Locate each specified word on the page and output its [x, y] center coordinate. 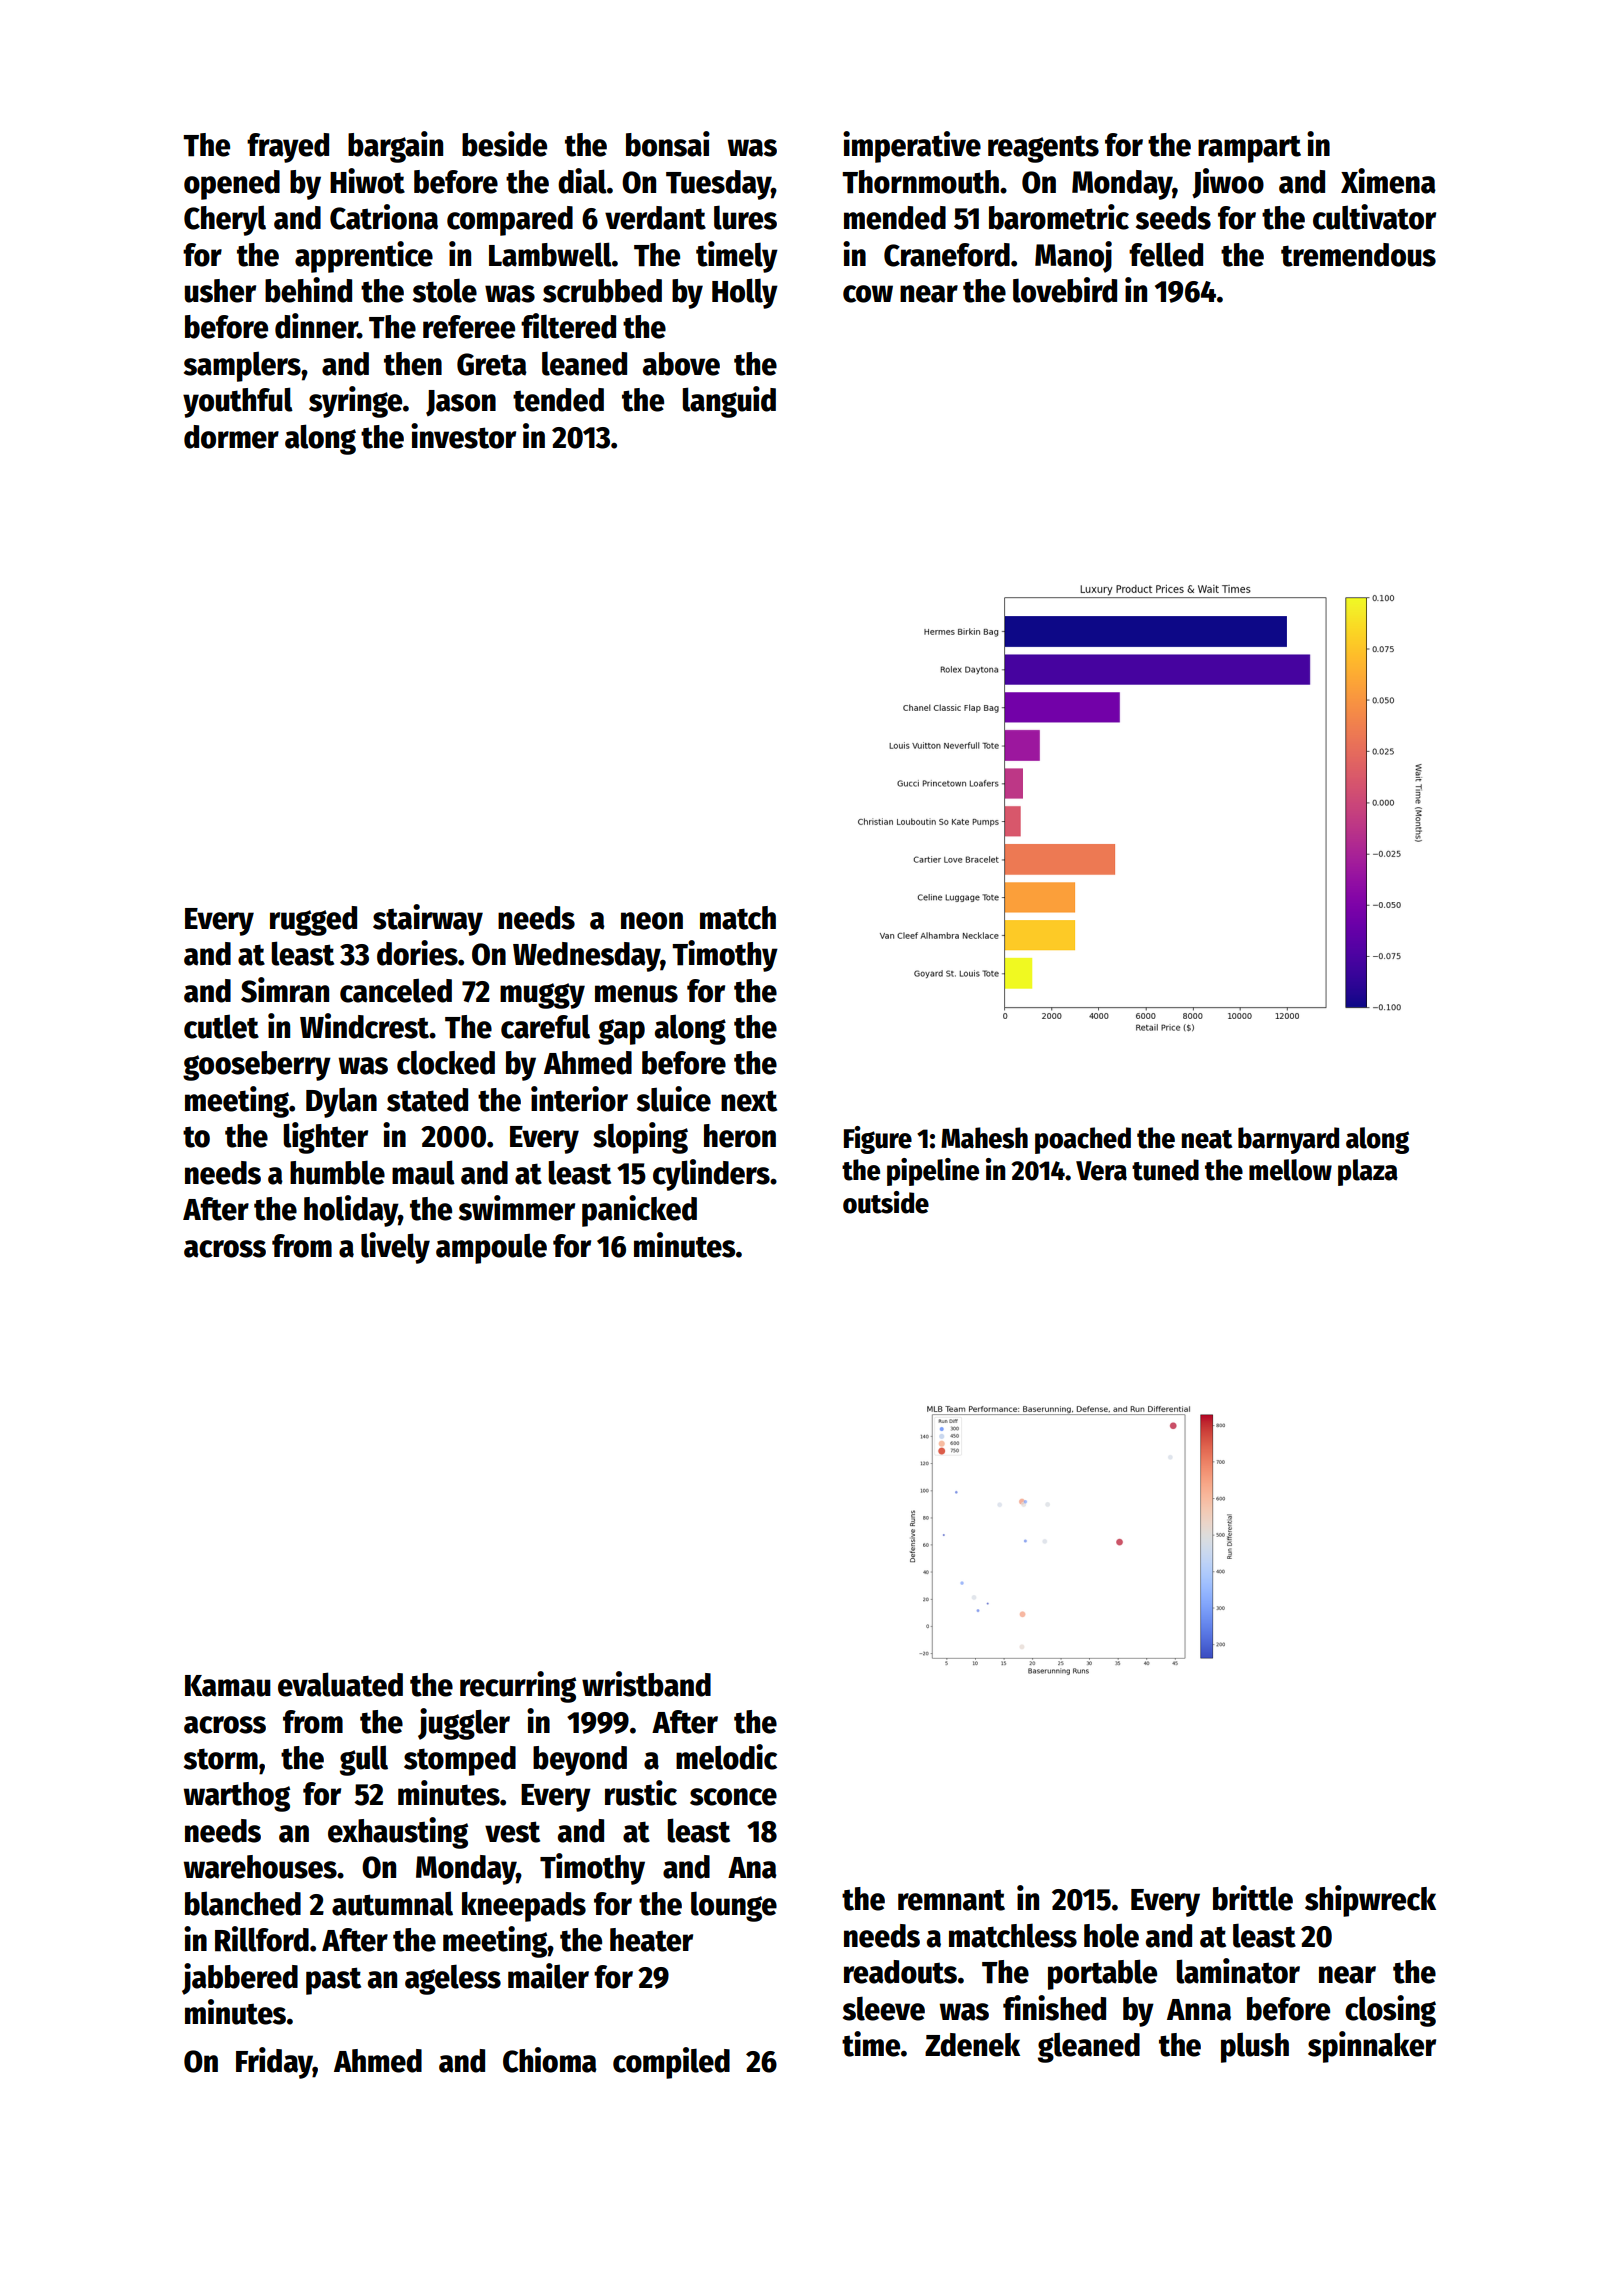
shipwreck [1370, 1901]
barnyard [1288, 1140]
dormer [231, 437]
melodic [726, 1757]
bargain [395, 147]
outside [886, 1202]
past [333, 1981]
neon [652, 921]
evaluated [340, 1684]
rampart [1249, 149]
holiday [351, 1211]
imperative [912, 147]
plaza [1368, 1172]
